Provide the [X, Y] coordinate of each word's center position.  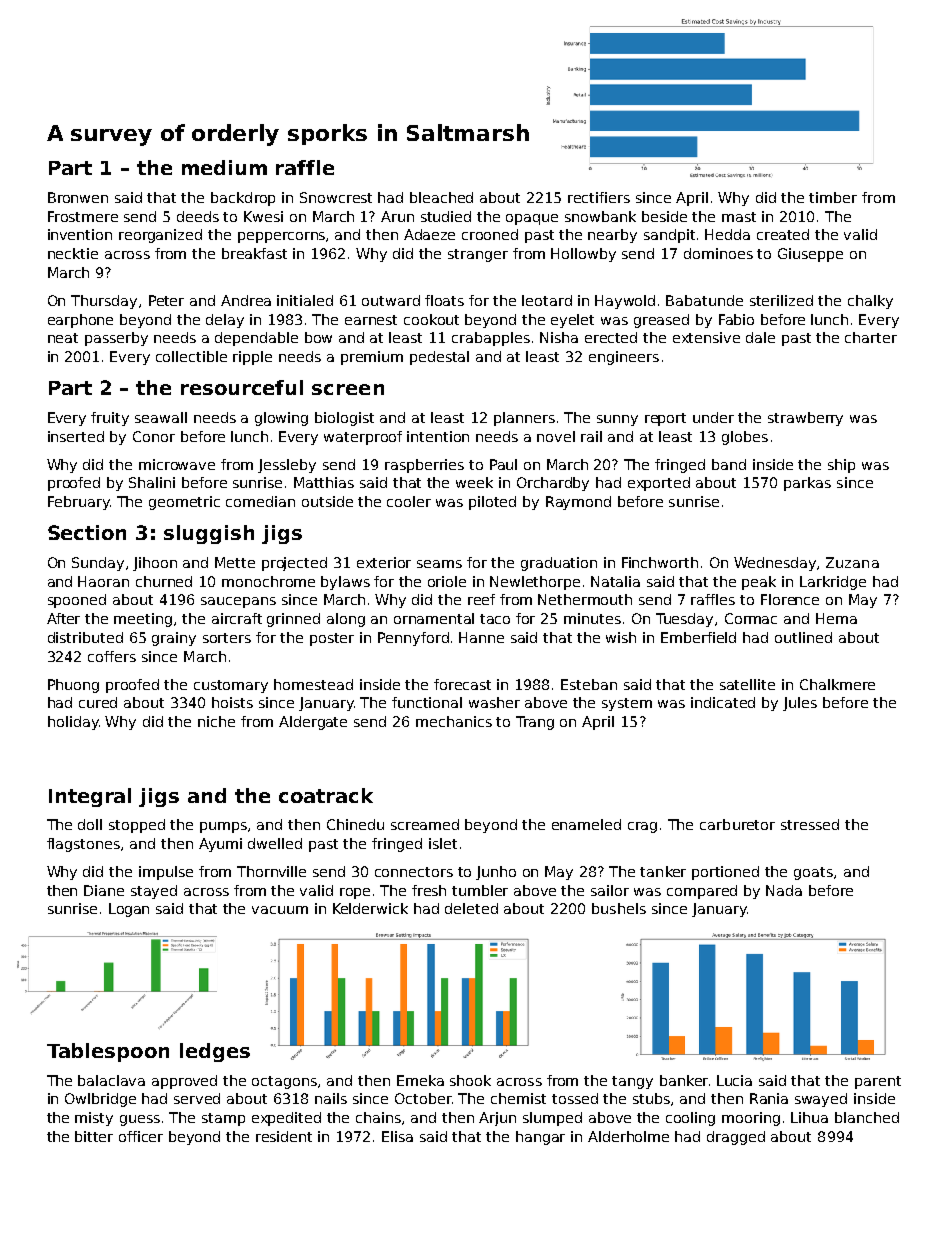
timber [833, 197]
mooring [751, 1119]
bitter [94, 1136]
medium [224, 167]
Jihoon [155, 564]
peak [759, 583]
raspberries [424, 466]
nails [331, 1098]
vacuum [280, 910]
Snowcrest [336, 197]
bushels [619, 908]
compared [702, 892]
